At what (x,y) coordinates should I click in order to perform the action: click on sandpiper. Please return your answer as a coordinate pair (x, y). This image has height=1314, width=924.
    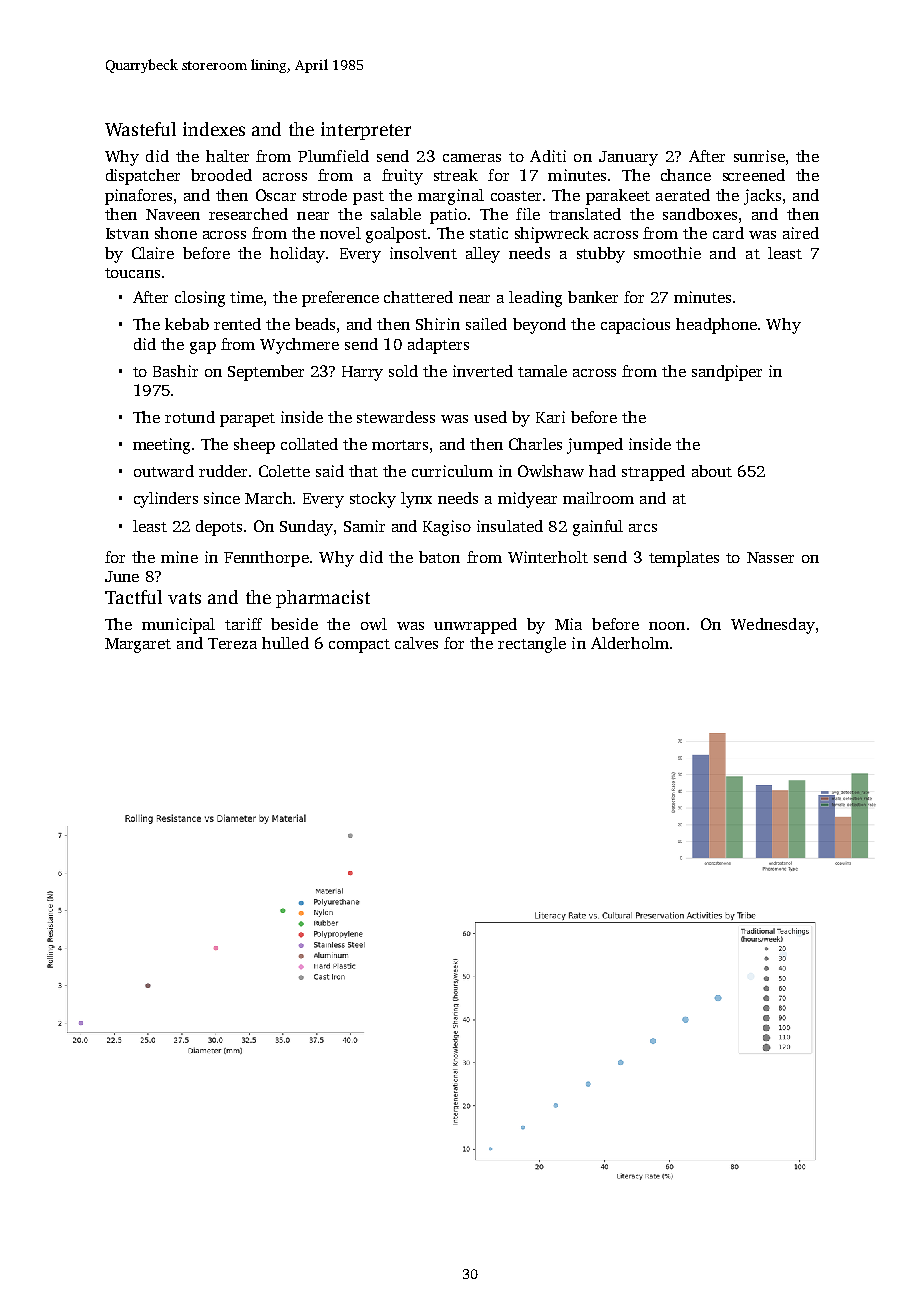
    Looking at the image, I should click on (727, 373).
